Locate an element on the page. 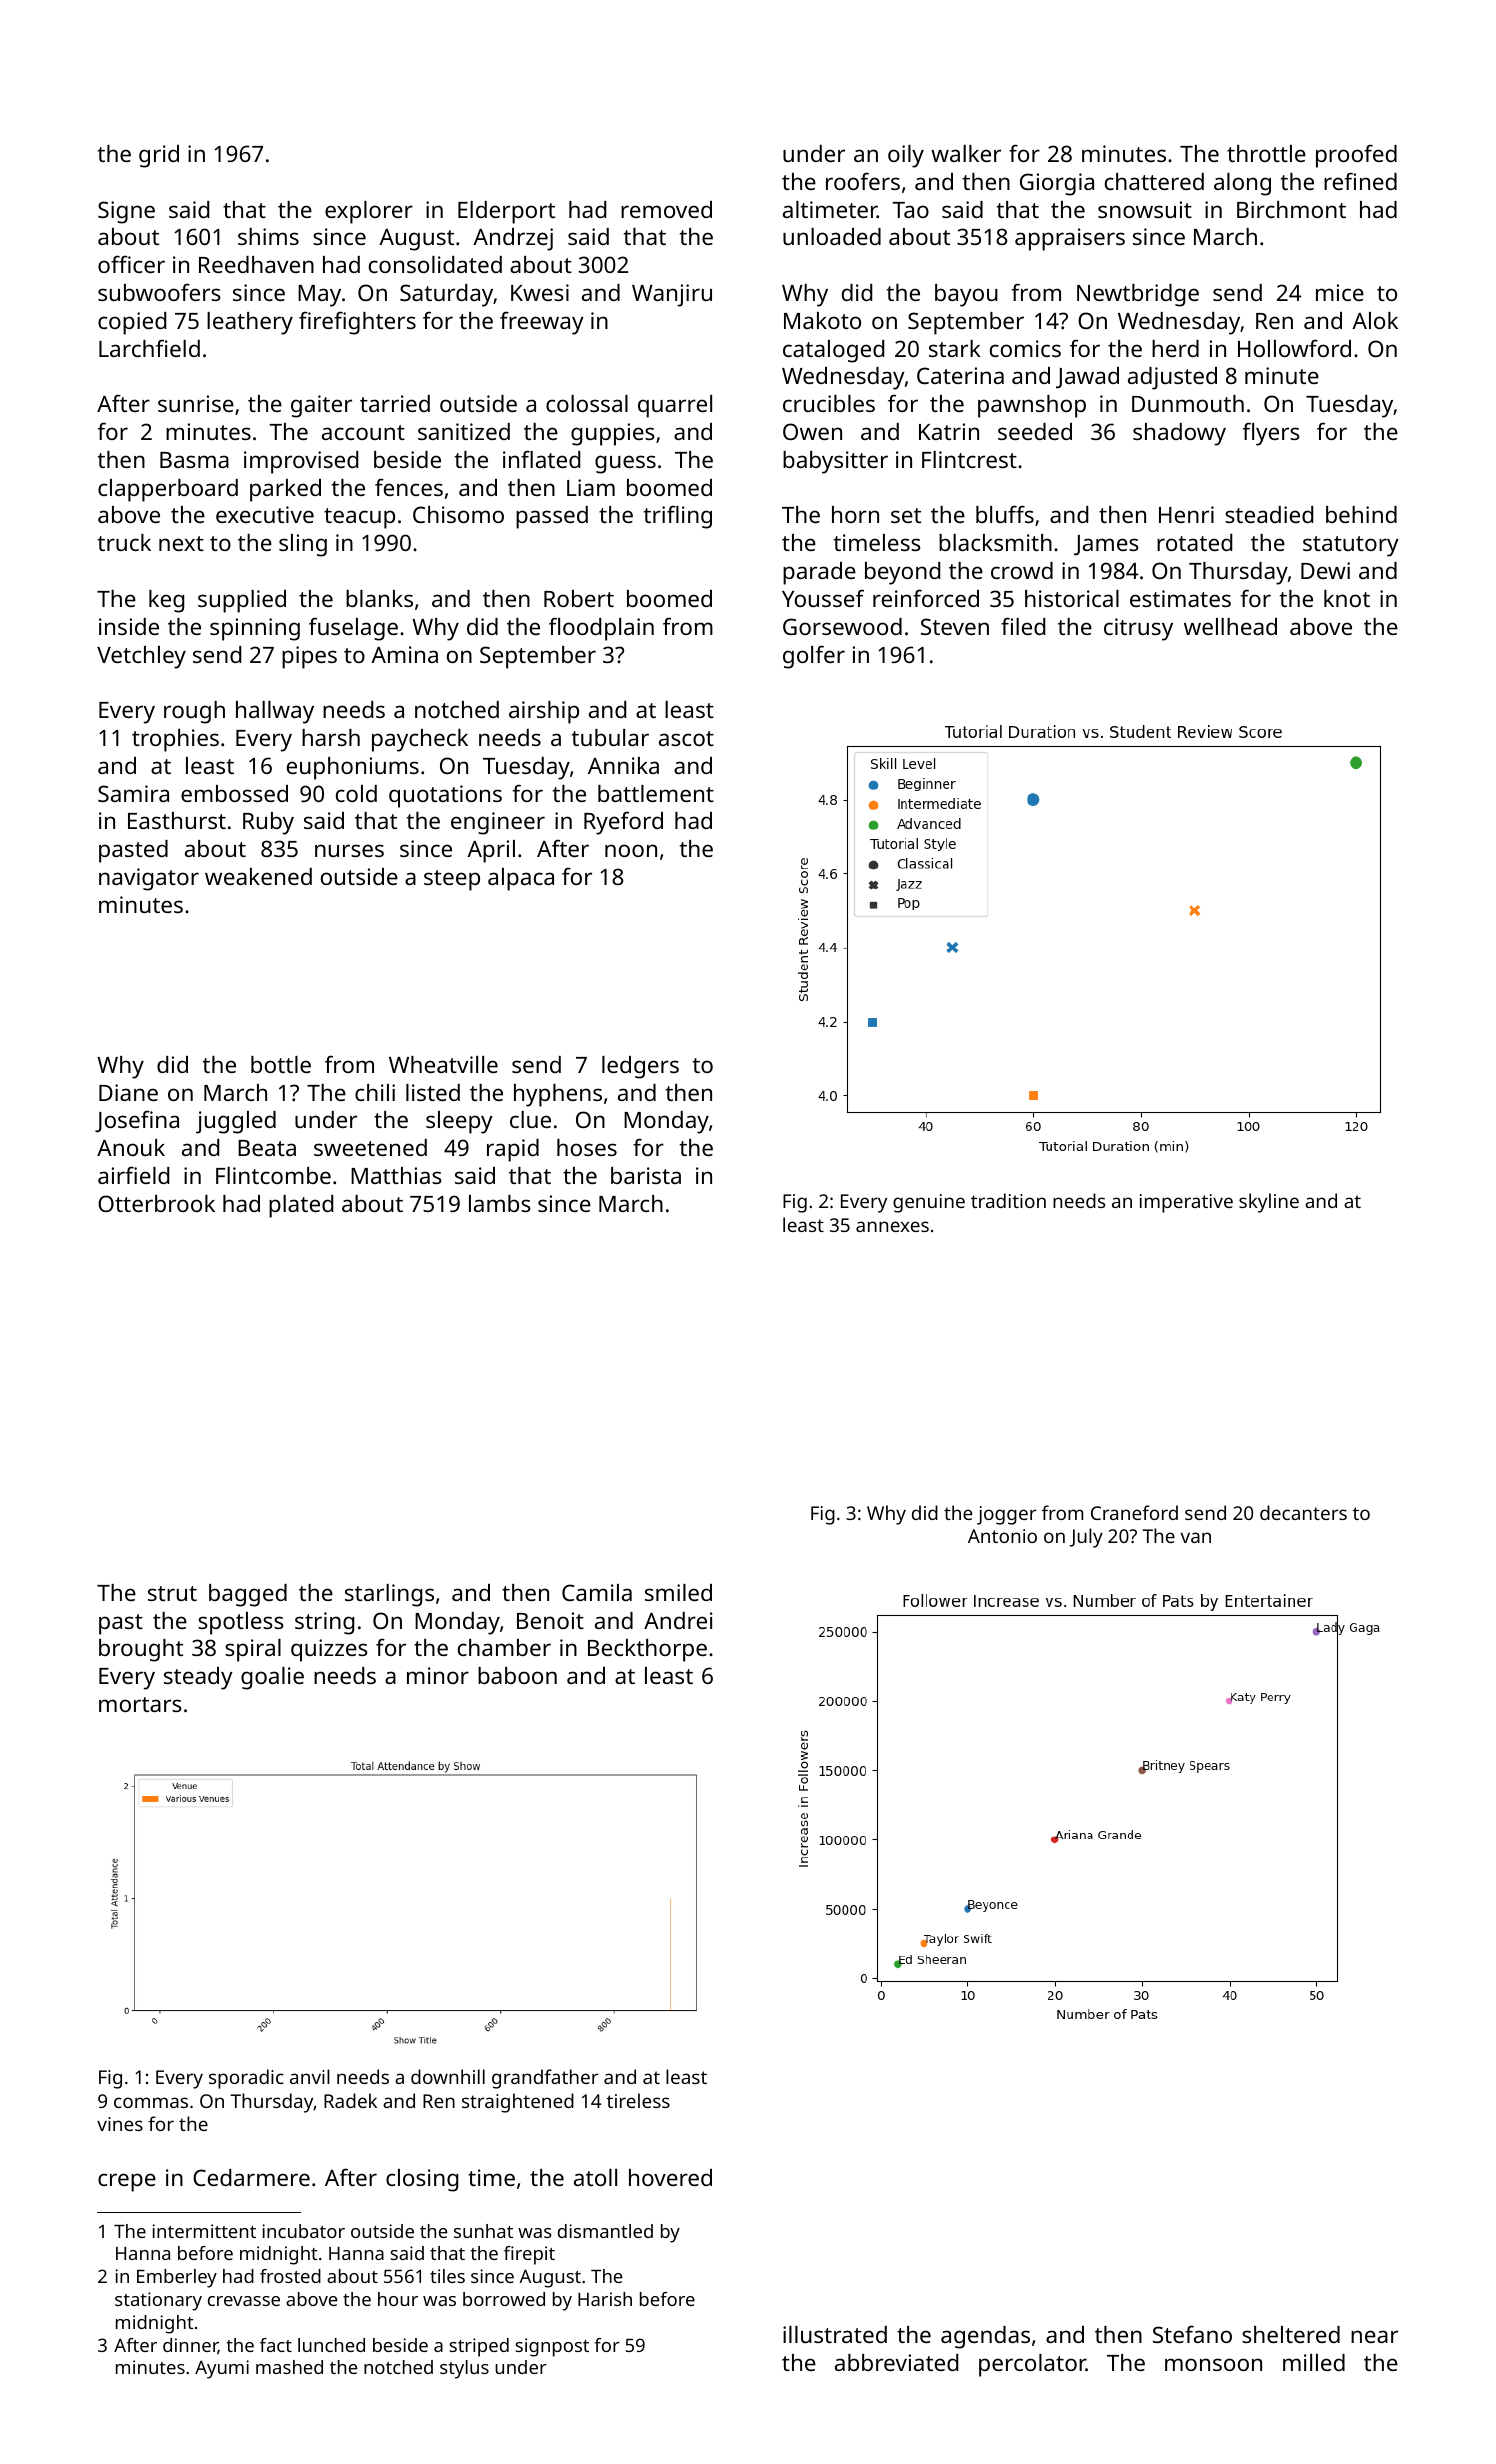 This page has width=1496, height=2464. Diane is located at coordinates (128, 1092).
